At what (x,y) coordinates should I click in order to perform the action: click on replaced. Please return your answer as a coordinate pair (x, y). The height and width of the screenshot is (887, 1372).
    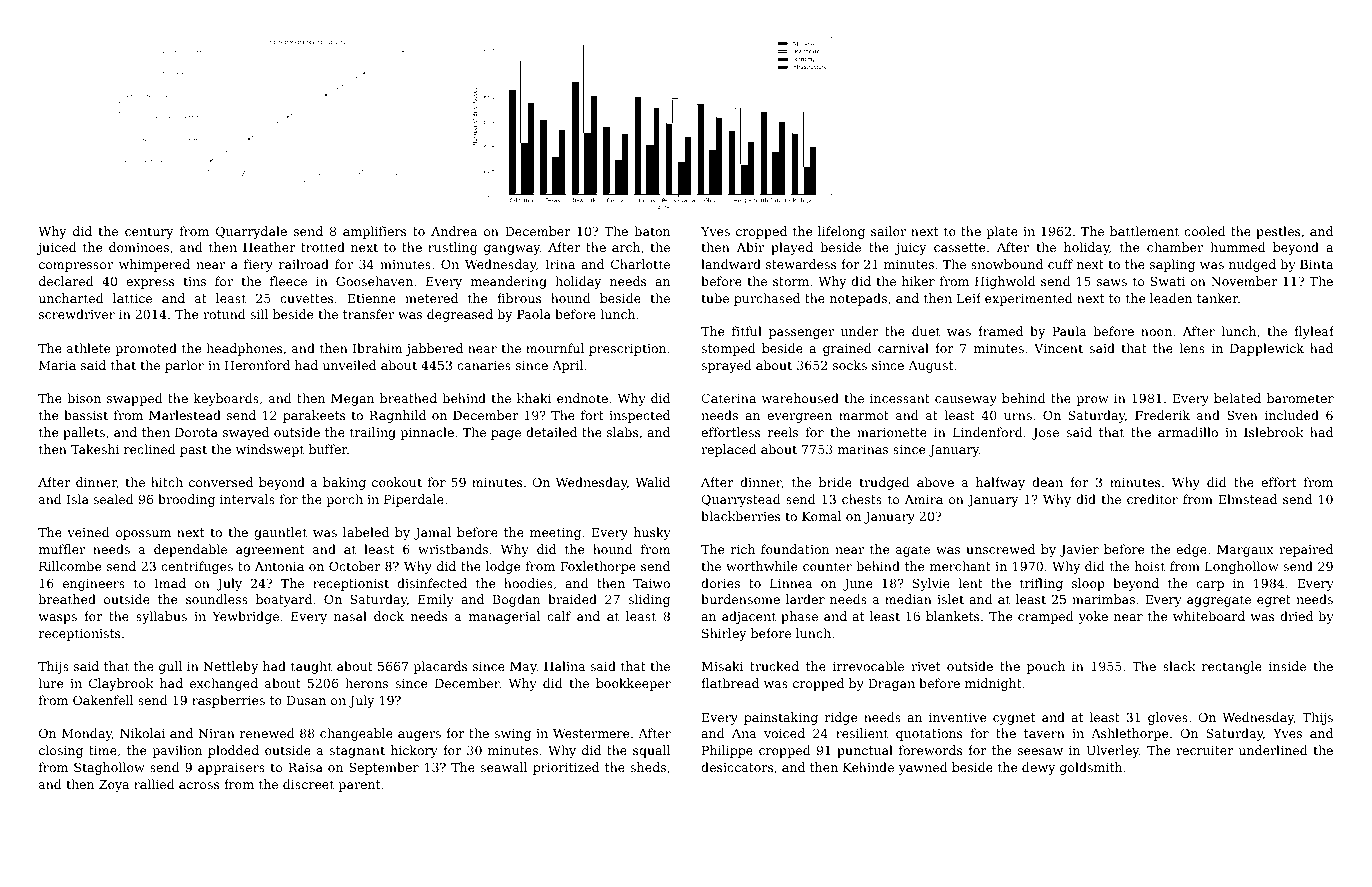
    Looking at the image, I should click on (729, 450).
